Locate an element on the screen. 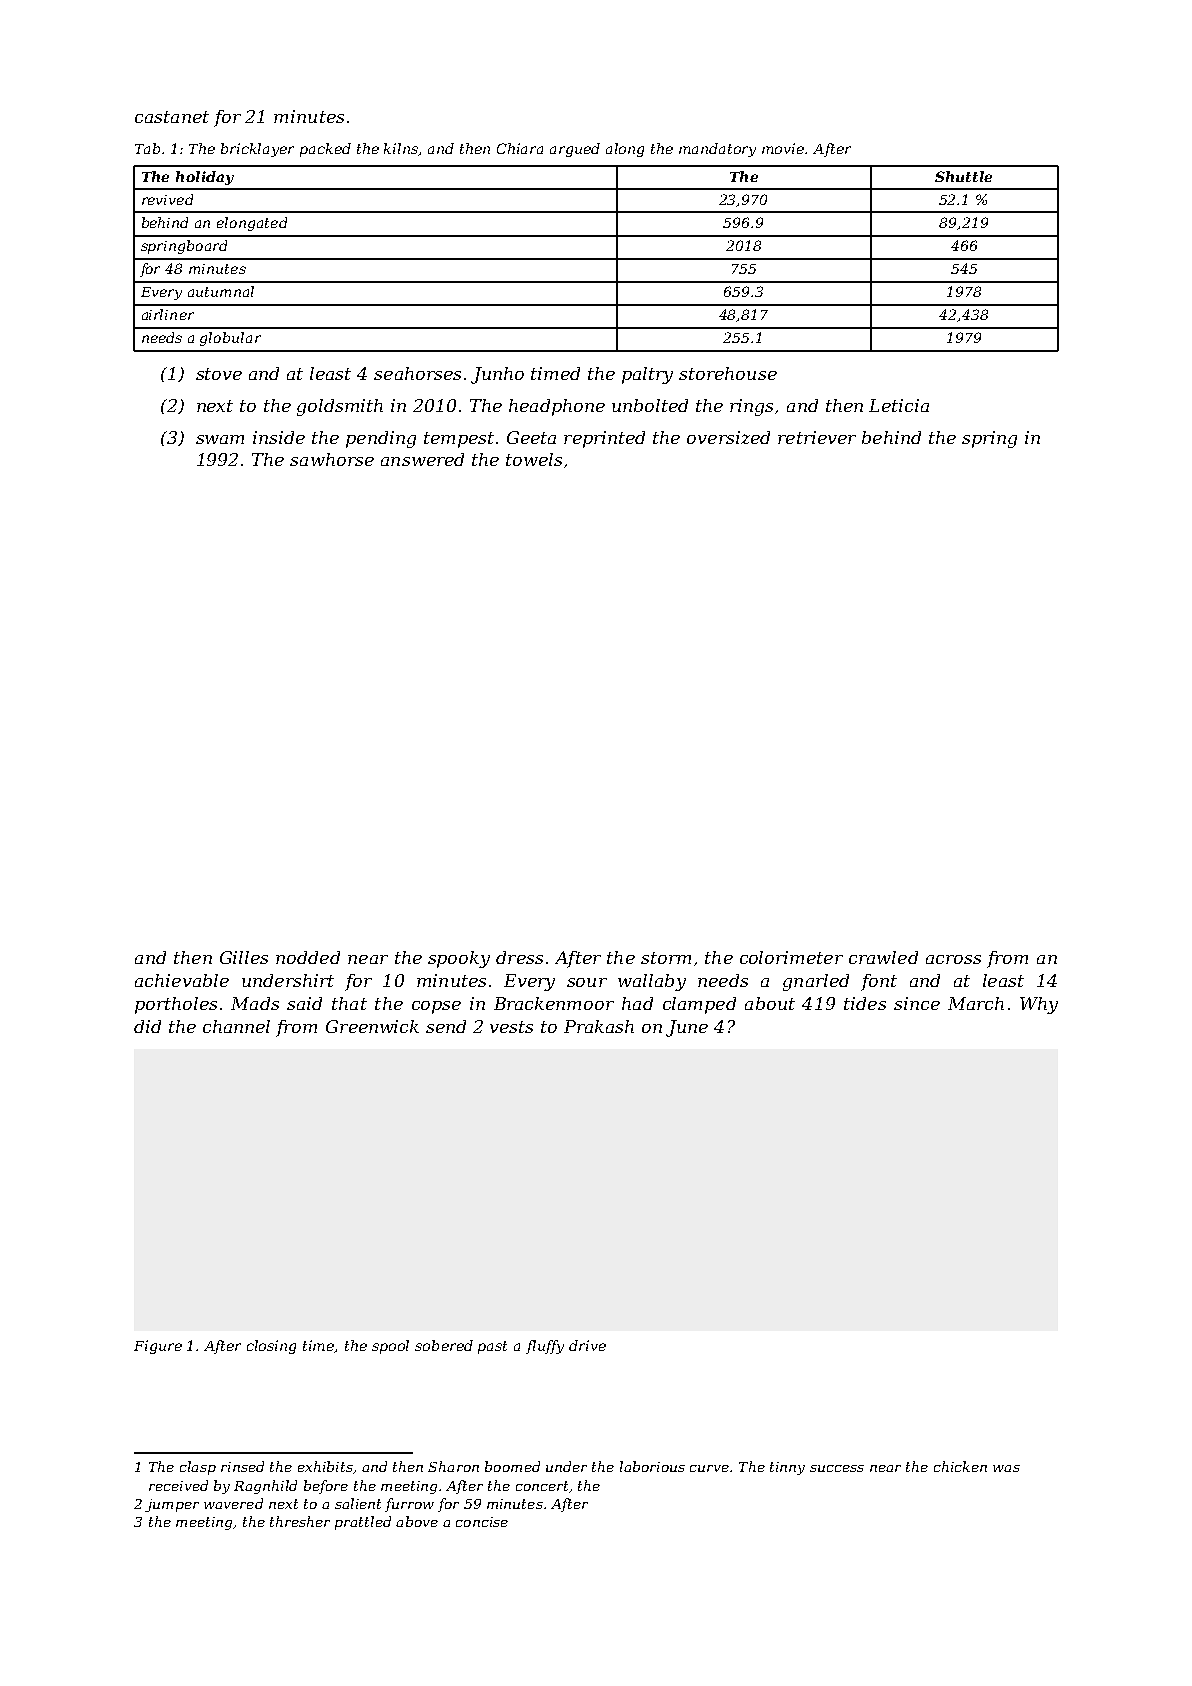 This screenshot has width=1192, height=1686. laborious is located at coordinates (652, 1466).
